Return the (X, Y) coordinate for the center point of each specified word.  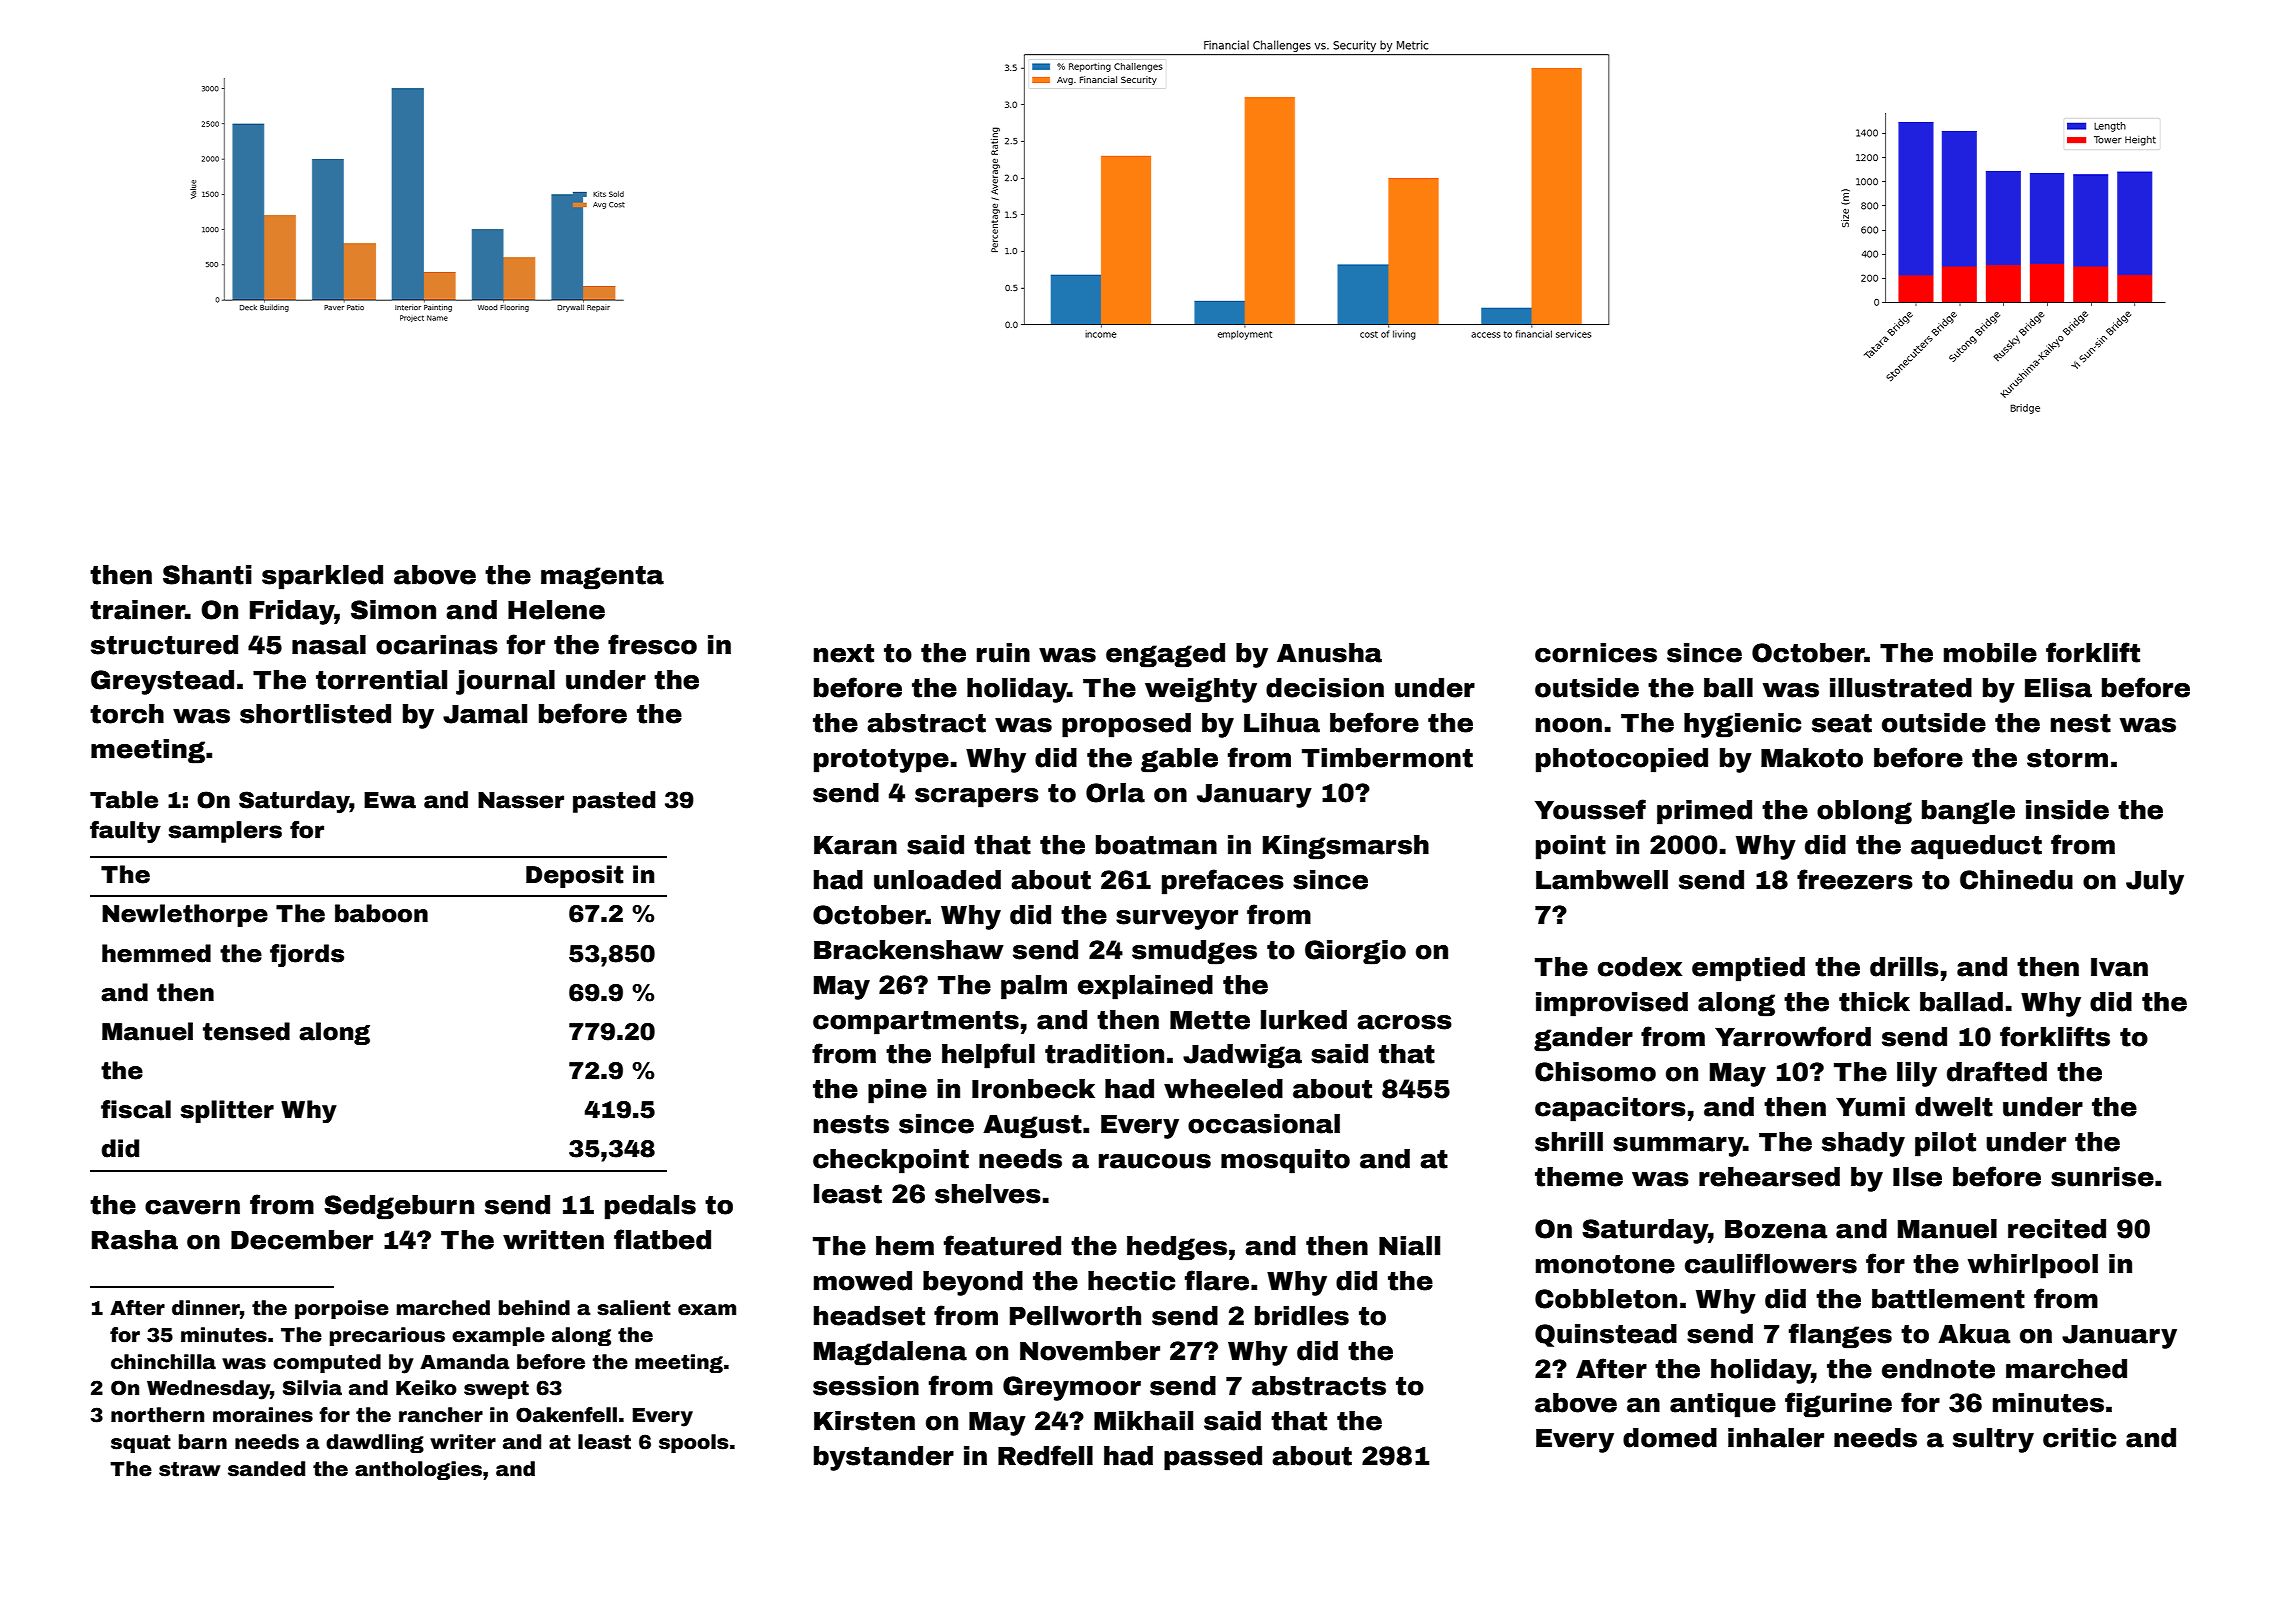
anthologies (418, 1470)
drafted (1997, 1071)
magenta (602, 578)
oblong (1864, 812)
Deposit (574, 876)
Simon (393, 610)
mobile (1990, 653)
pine (897, 1091)
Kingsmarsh (1346, 847)
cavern (192, 1207)
